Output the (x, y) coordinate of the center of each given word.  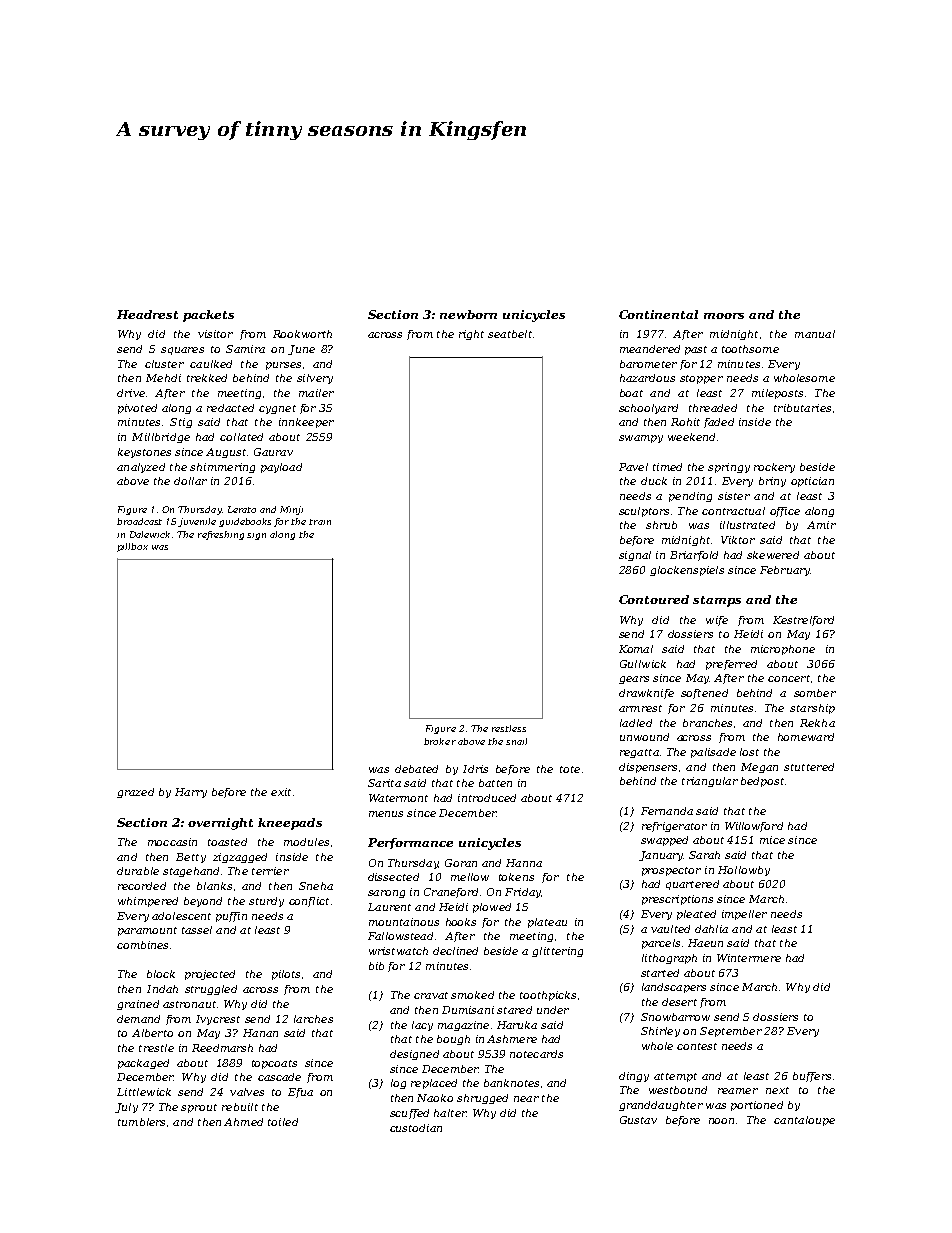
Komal (636, 649)
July (126, 1108)
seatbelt (510, 334)
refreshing (221, 535)
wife (717, 621)
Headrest (147, 314)
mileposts (777, 394)
